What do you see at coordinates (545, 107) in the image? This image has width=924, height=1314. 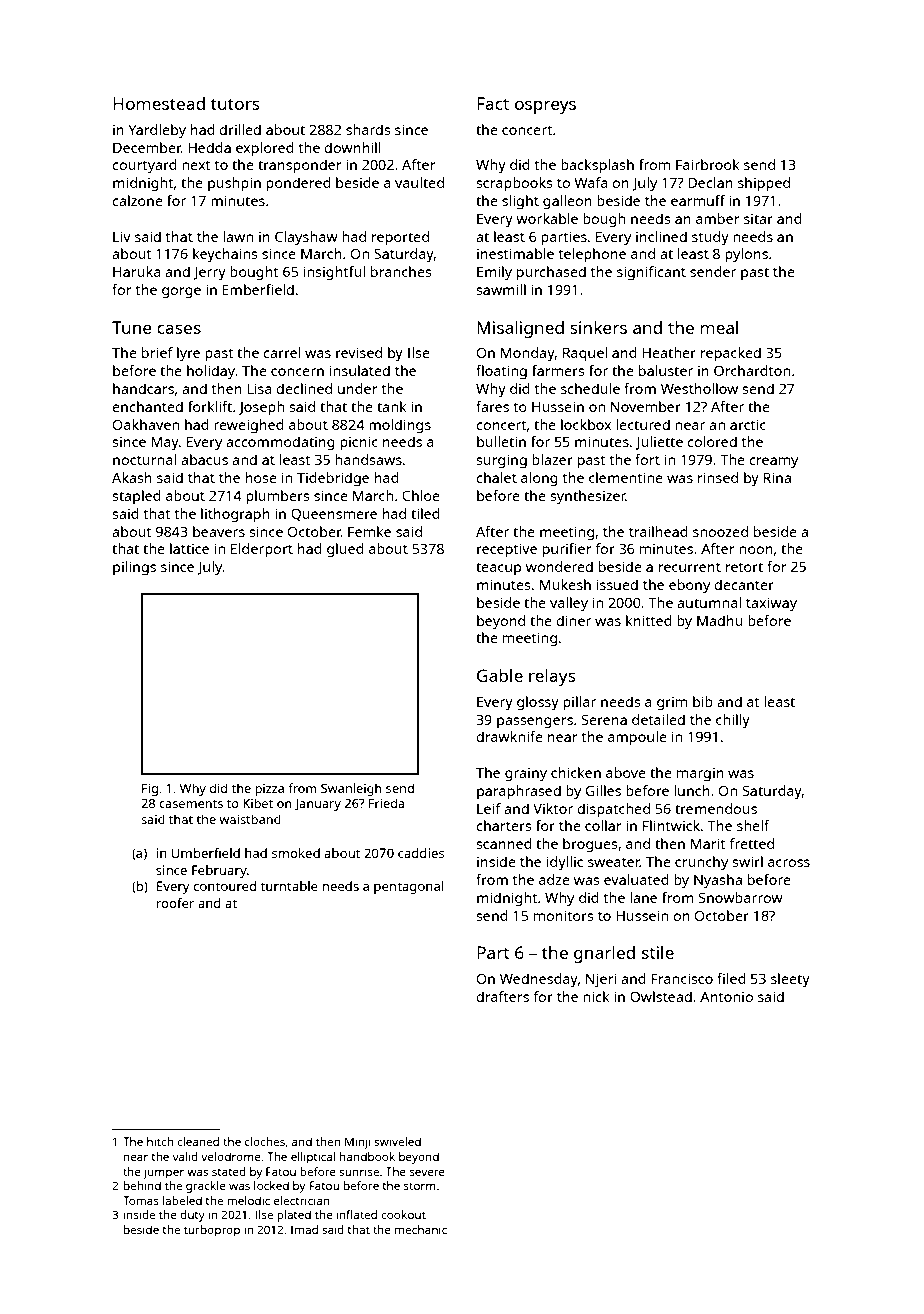 I see `ospreys` at bounding box center [545, 107].
